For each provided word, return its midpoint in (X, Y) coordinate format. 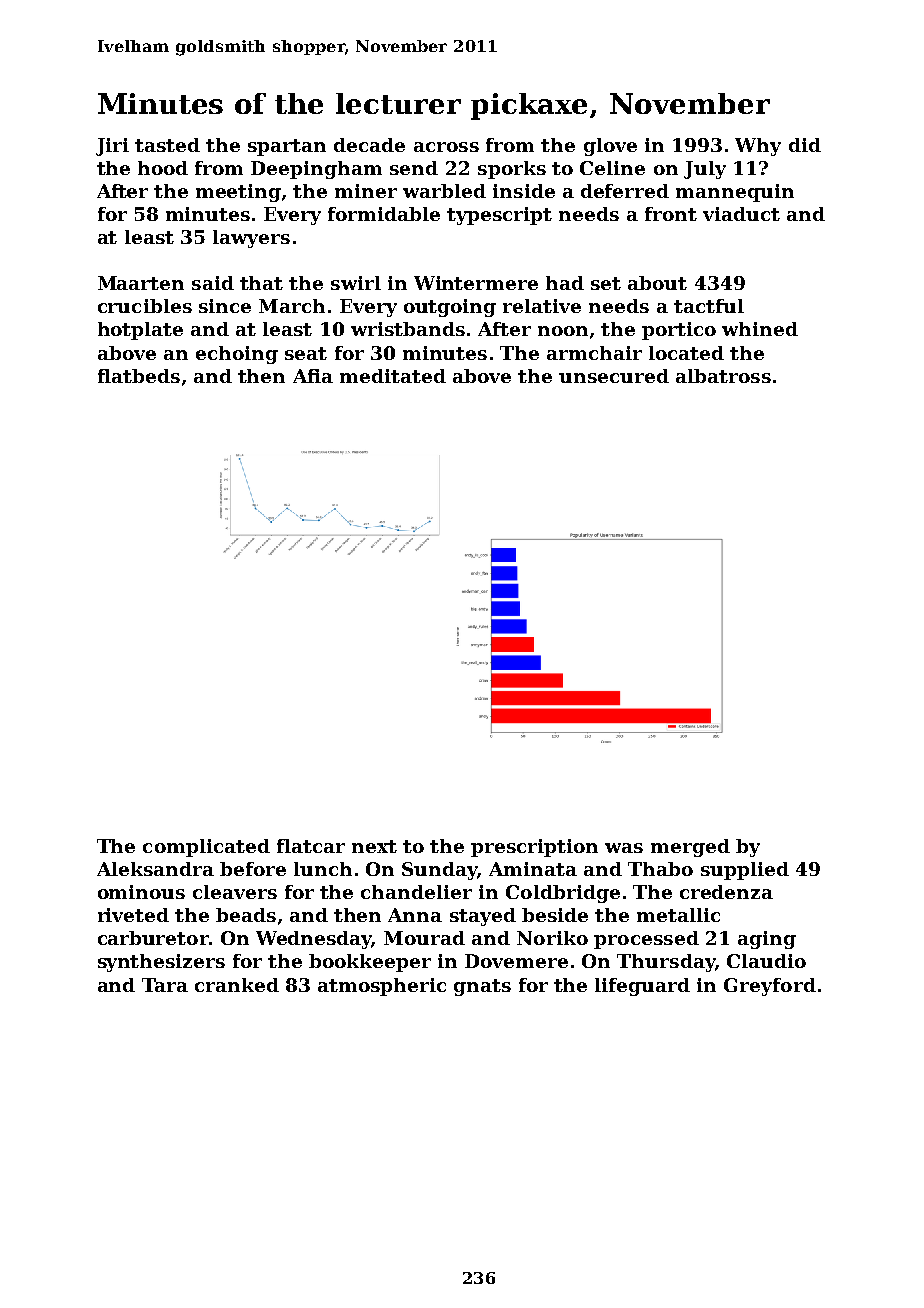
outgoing (450, 308)
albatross (723, 376)
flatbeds (139, 376)
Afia (313, 376)
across (446, 147)
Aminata (533, 869)
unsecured (614, 376)
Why (758, 147)
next (374, 846)
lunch (323, 869)
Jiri (112, 147)
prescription (534, 848)
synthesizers (161, 963)
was (624, 848)
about (657, 283)
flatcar (311, 846)
